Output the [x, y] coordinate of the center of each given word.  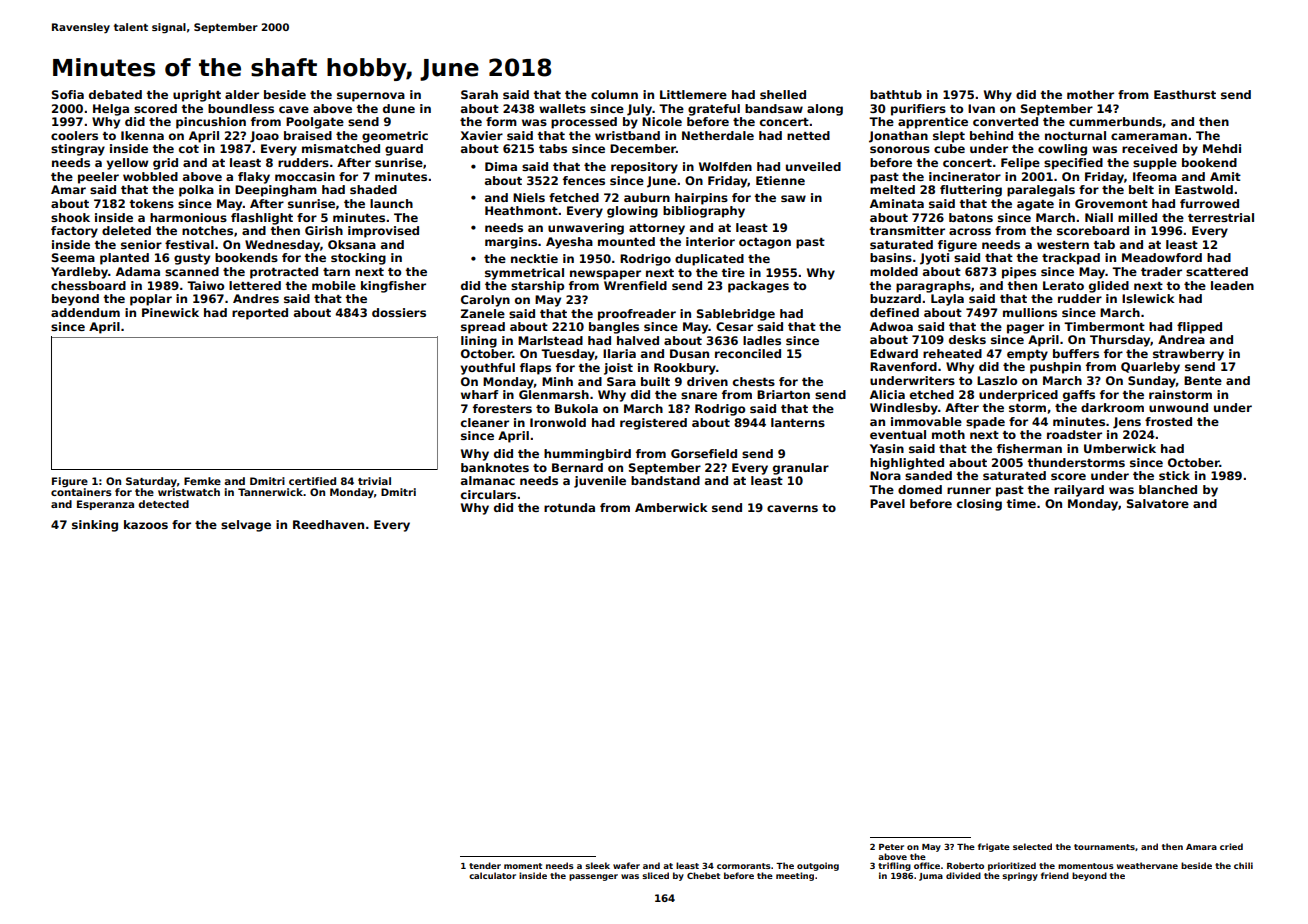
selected [1032, 846]
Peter [891, 847]
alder [242, 94]
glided [1109, 287]
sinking [95, 526]
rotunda [569, 507]
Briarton [783, 394]
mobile [334, 285]
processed [584, 123]
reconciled [748, 353]
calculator [492, 875]
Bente [1203, 380]
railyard [1079, 491]
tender [485, 865]
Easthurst [1185, 94]
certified [312, 481]
